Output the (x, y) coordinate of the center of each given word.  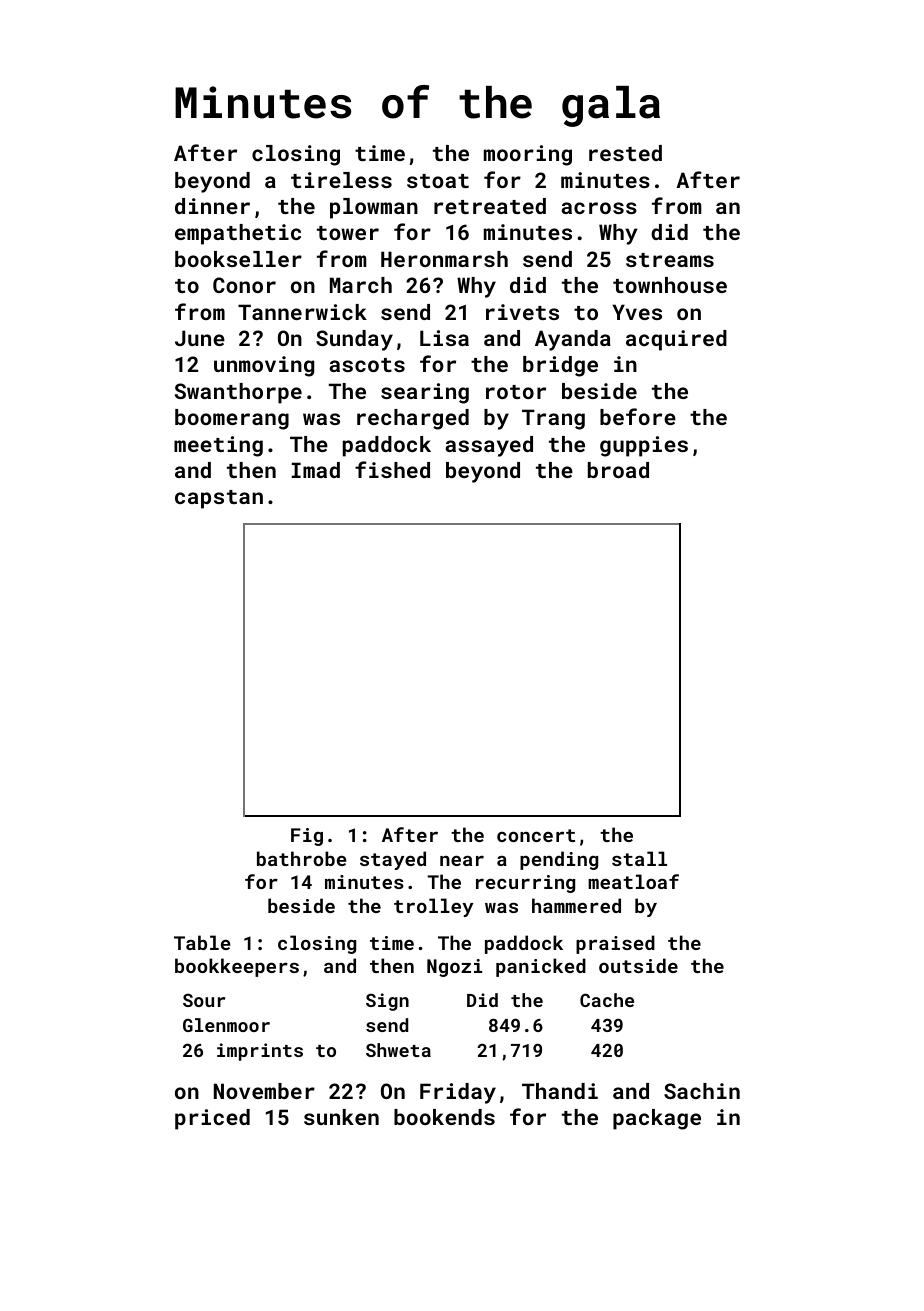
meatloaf (633, 881)
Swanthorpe (238, 393)
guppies (644, 446)
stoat (438, 181)
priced (212, 1119)
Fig (307, 837)
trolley (433, 907)
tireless (341, 180)
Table (202, 942)
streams (670, 260)
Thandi (560, 1091)
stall (639, 858)
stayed (393, 860)
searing (425, 393)
